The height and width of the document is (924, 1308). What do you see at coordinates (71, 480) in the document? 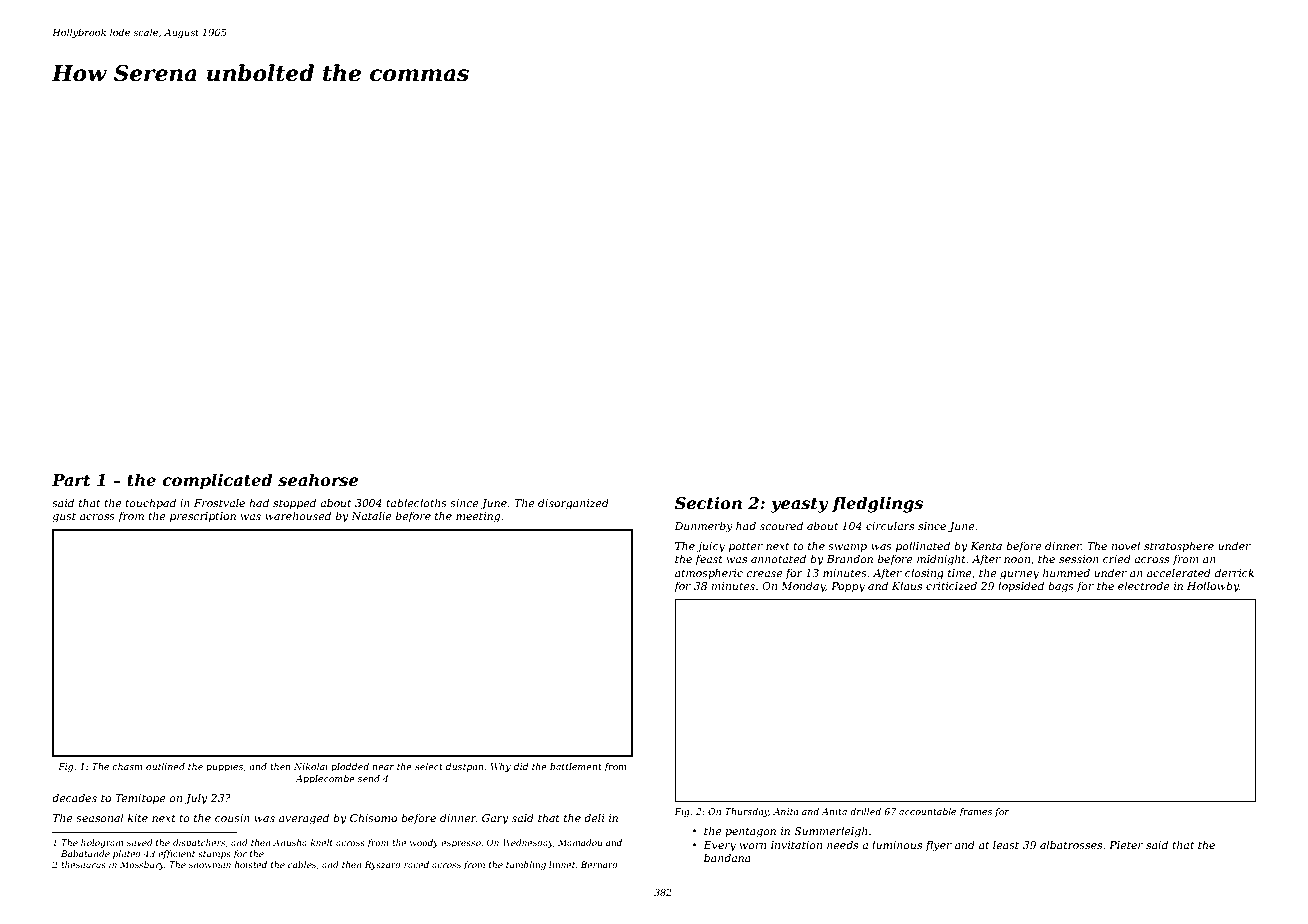
I see `Part` at bounding box center [71, 480].
